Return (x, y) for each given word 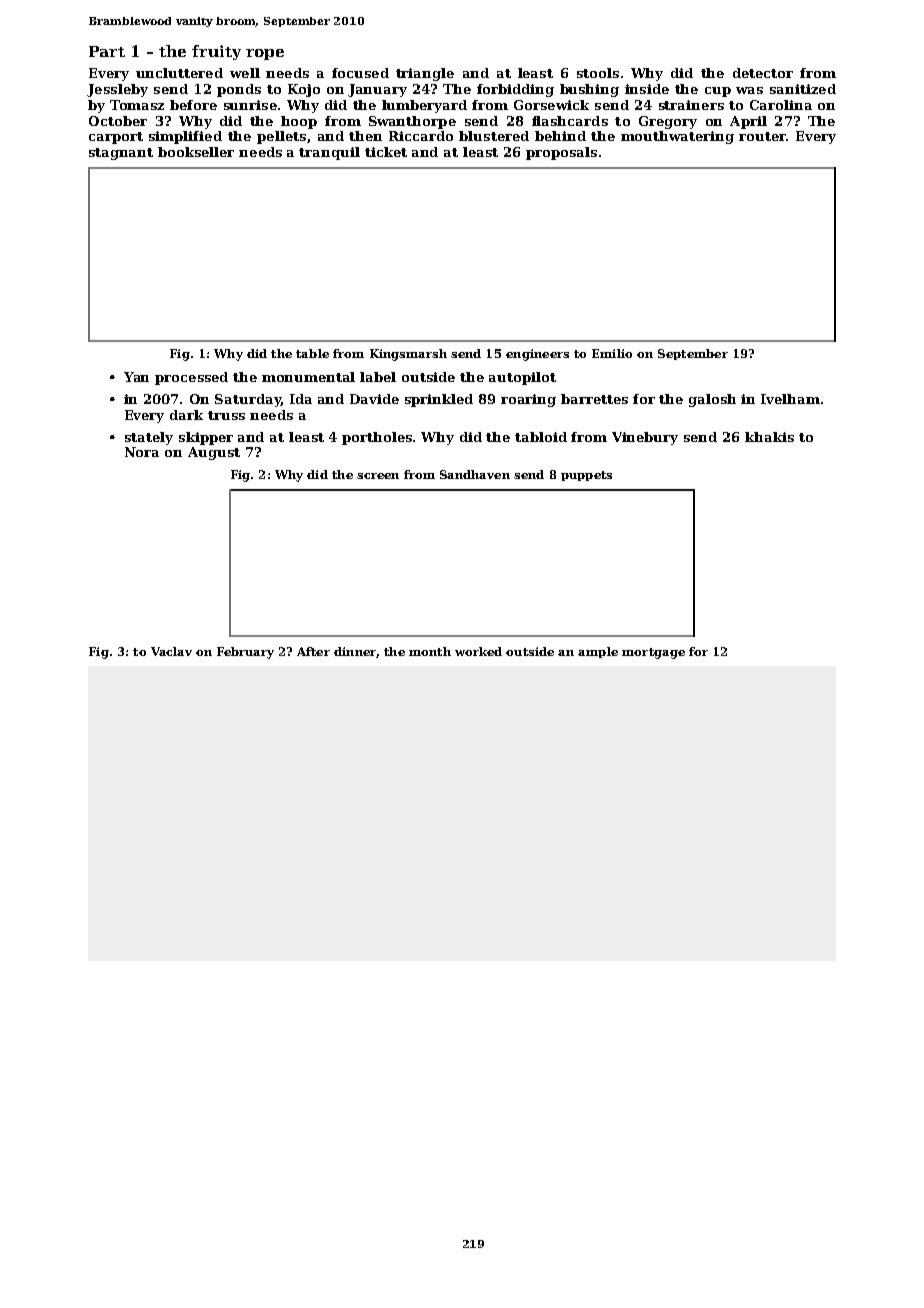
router (762, 136)
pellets (281, 137)
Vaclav (171, 651)
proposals (561, 153)
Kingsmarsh (408, 355)
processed (191, 378)
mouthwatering (677, 137)
